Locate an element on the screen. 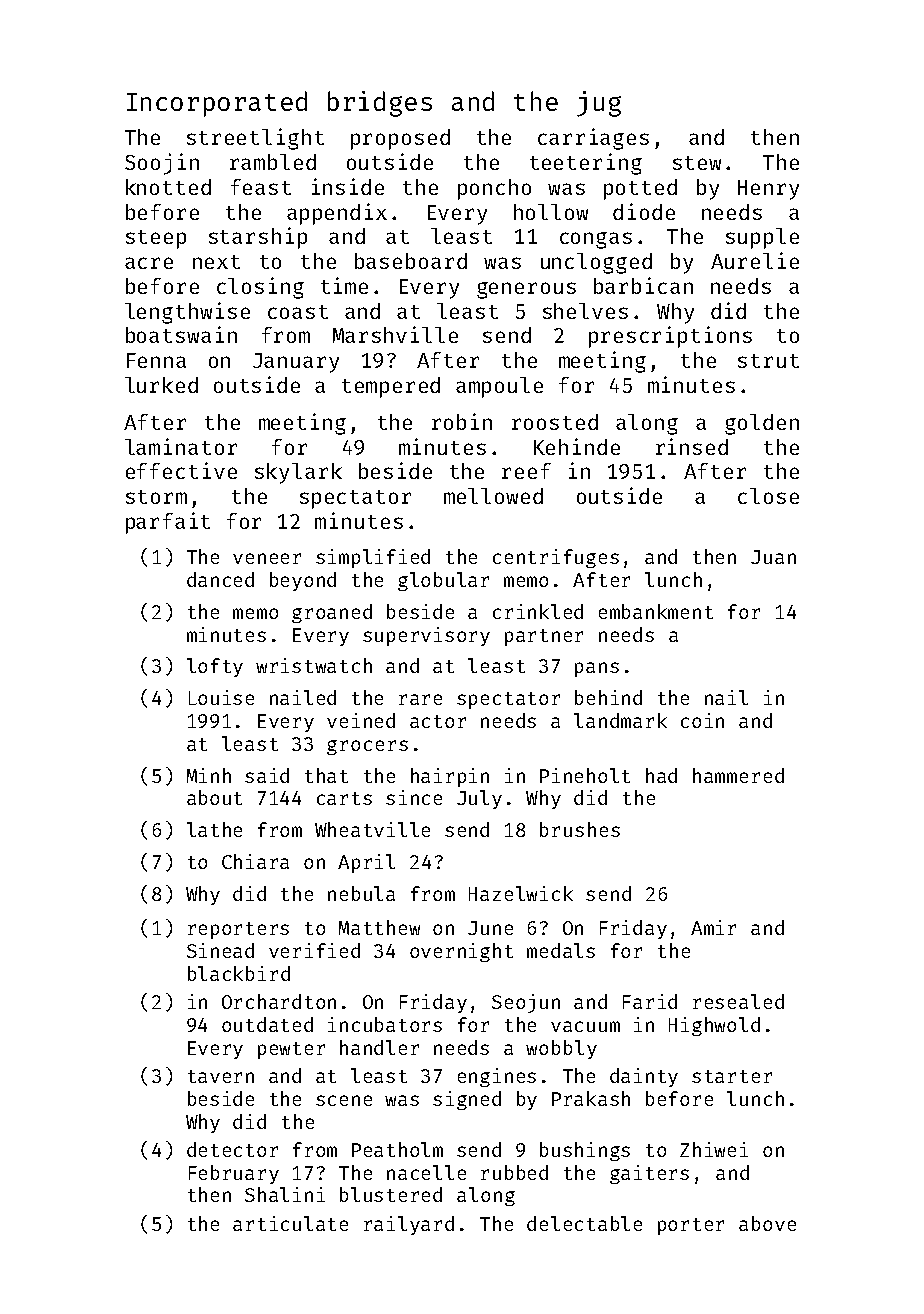  mellowed is located at coordinates (493, 496).
